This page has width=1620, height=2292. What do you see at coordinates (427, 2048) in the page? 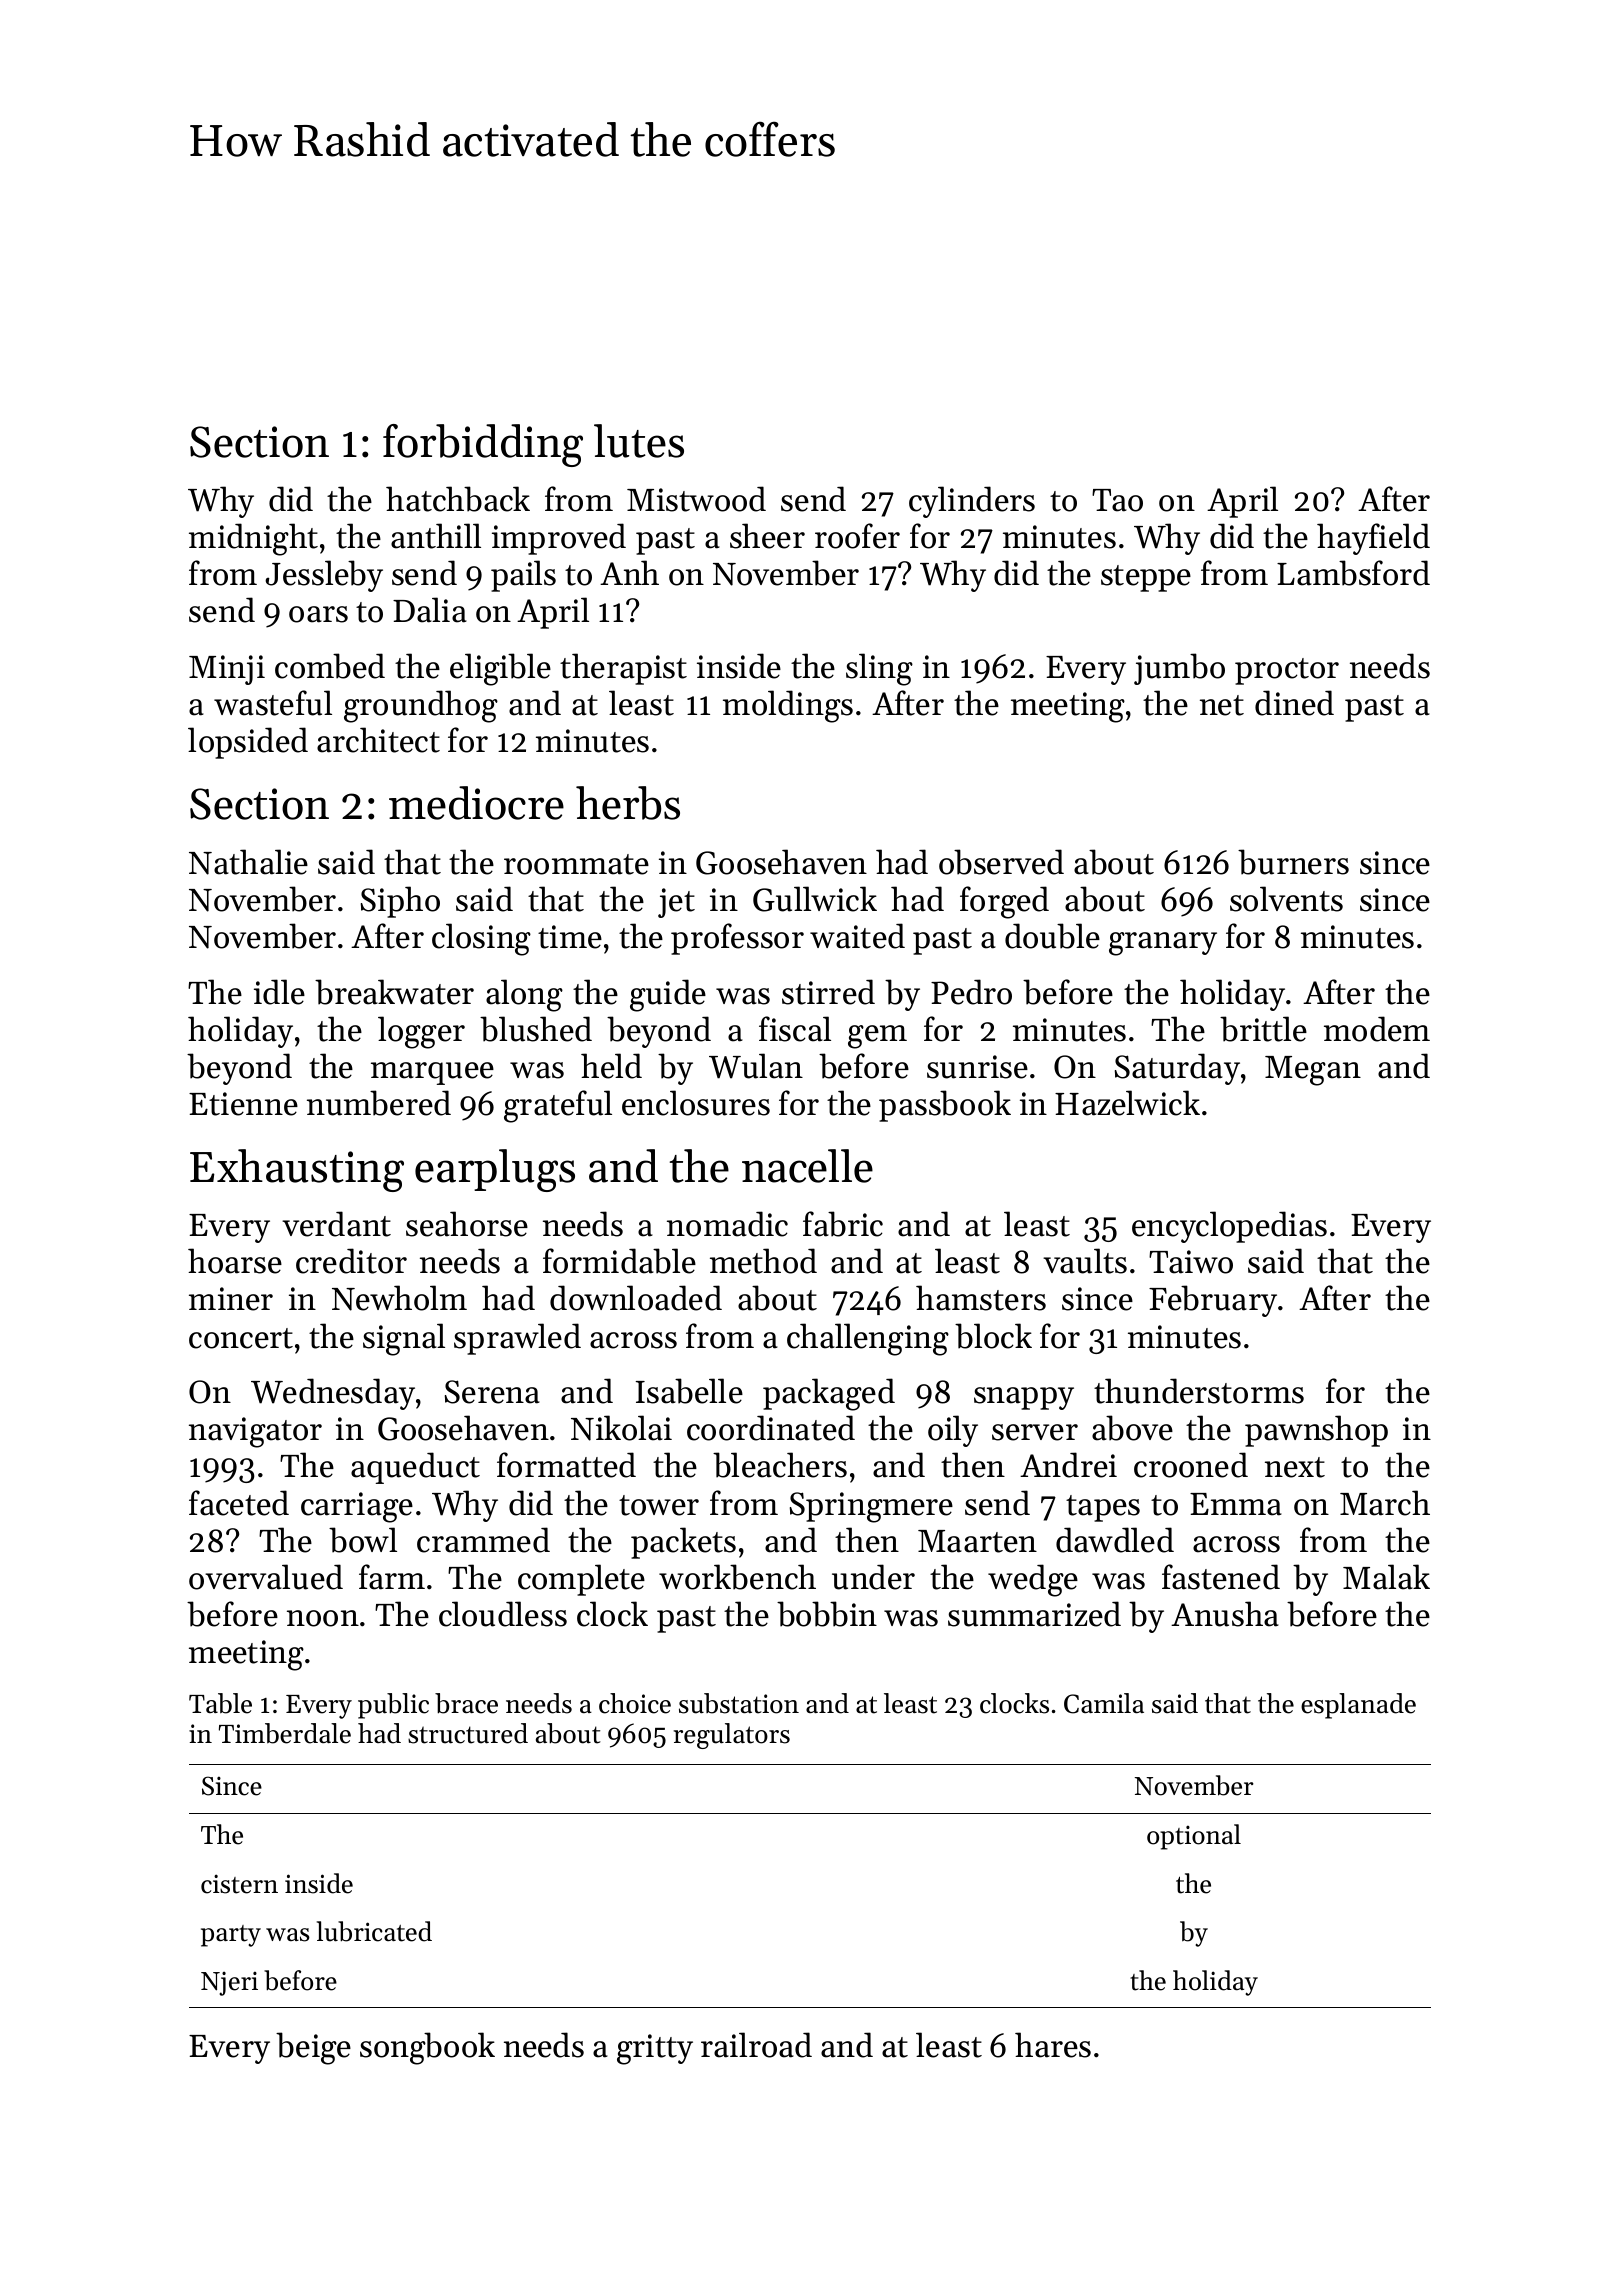
I see `songbook` at bounding box center [427, 2048].
